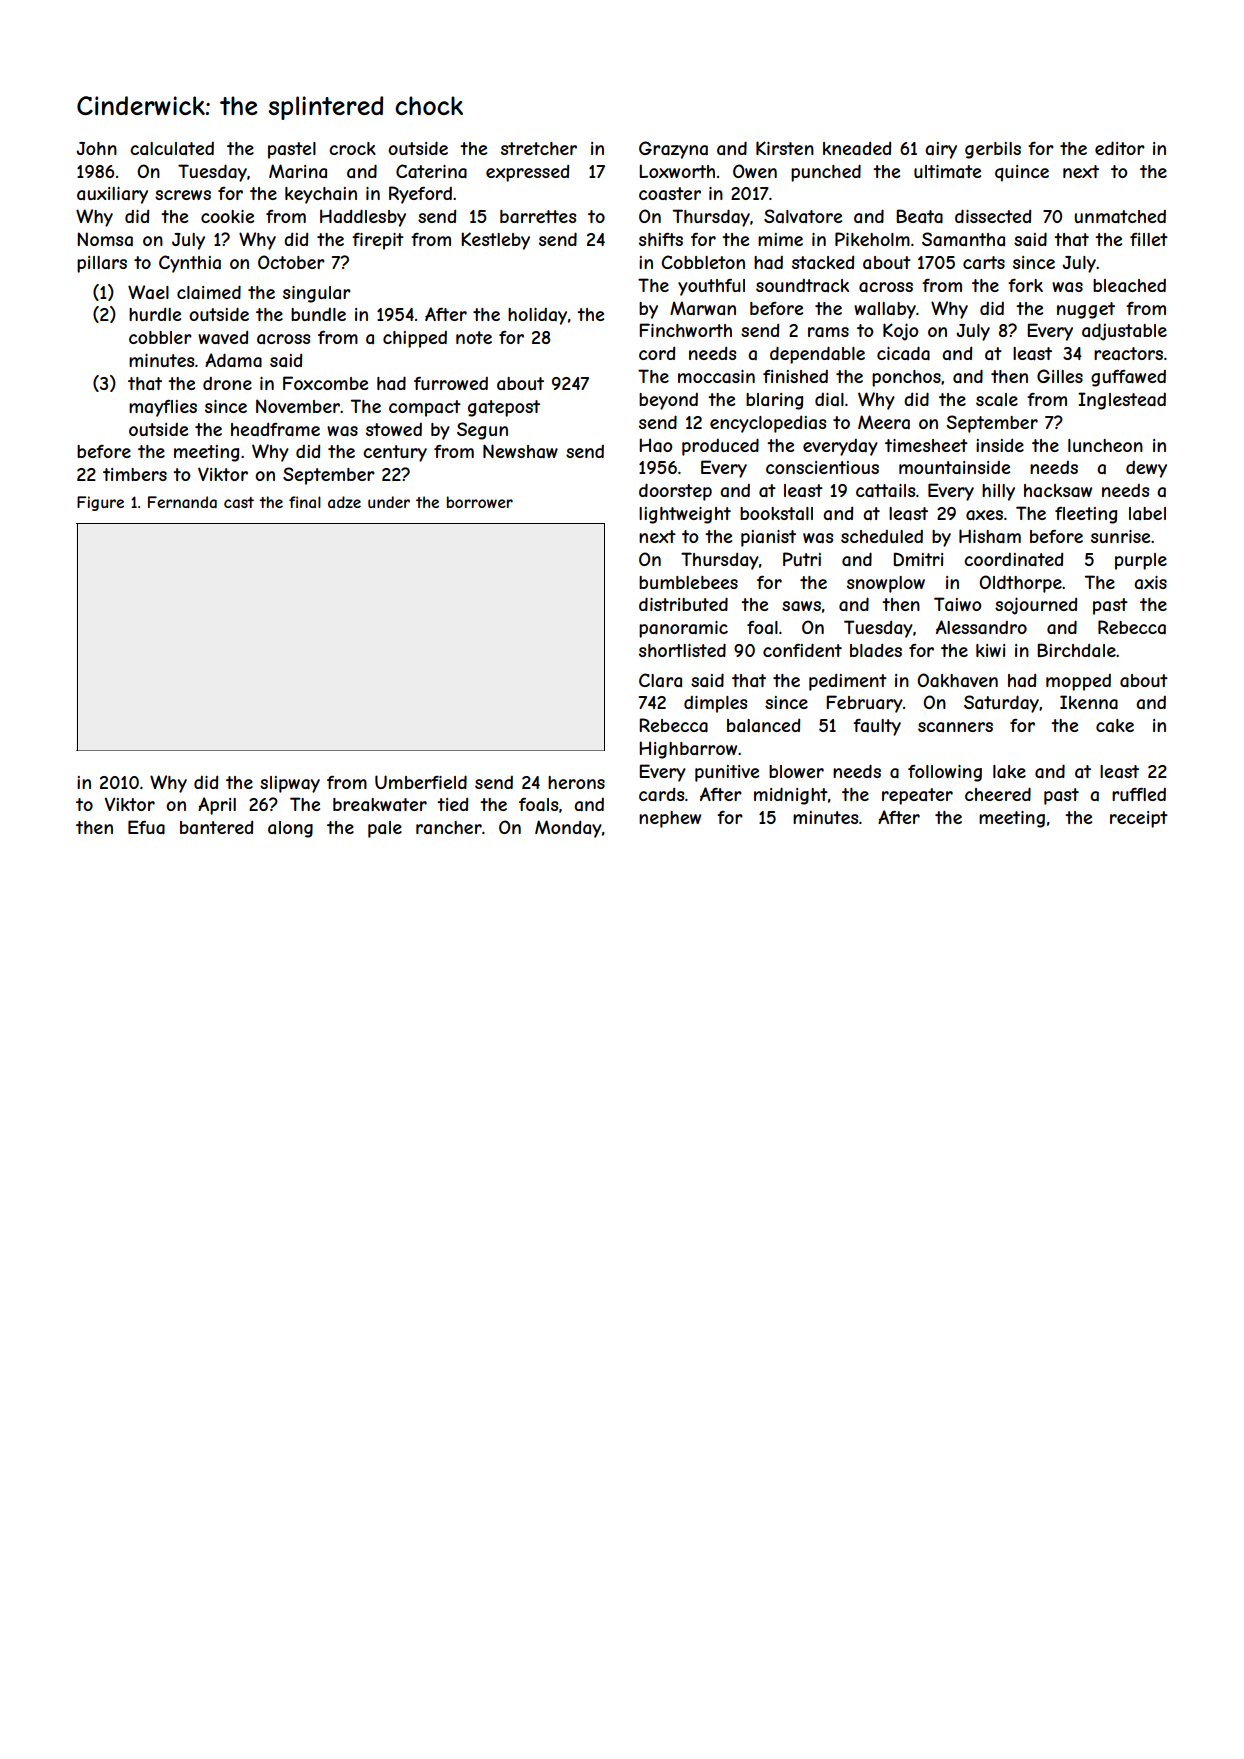 The image size is (1244, 1759). Describe the element at coordinates (1105, 445) in the page. I see `luncheon` at that location.
